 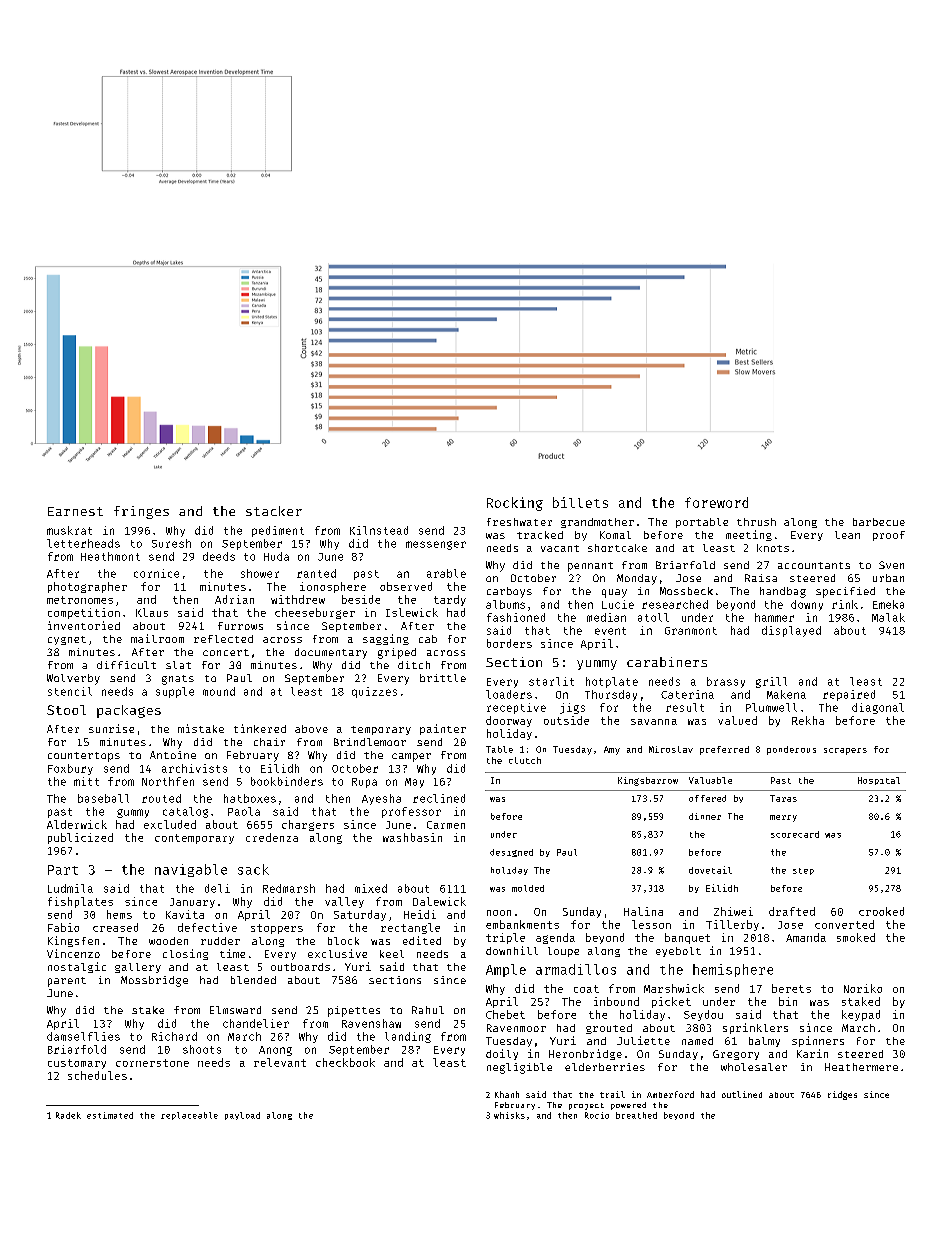 I want to click on outlined, so click(x=742, y=1094).
